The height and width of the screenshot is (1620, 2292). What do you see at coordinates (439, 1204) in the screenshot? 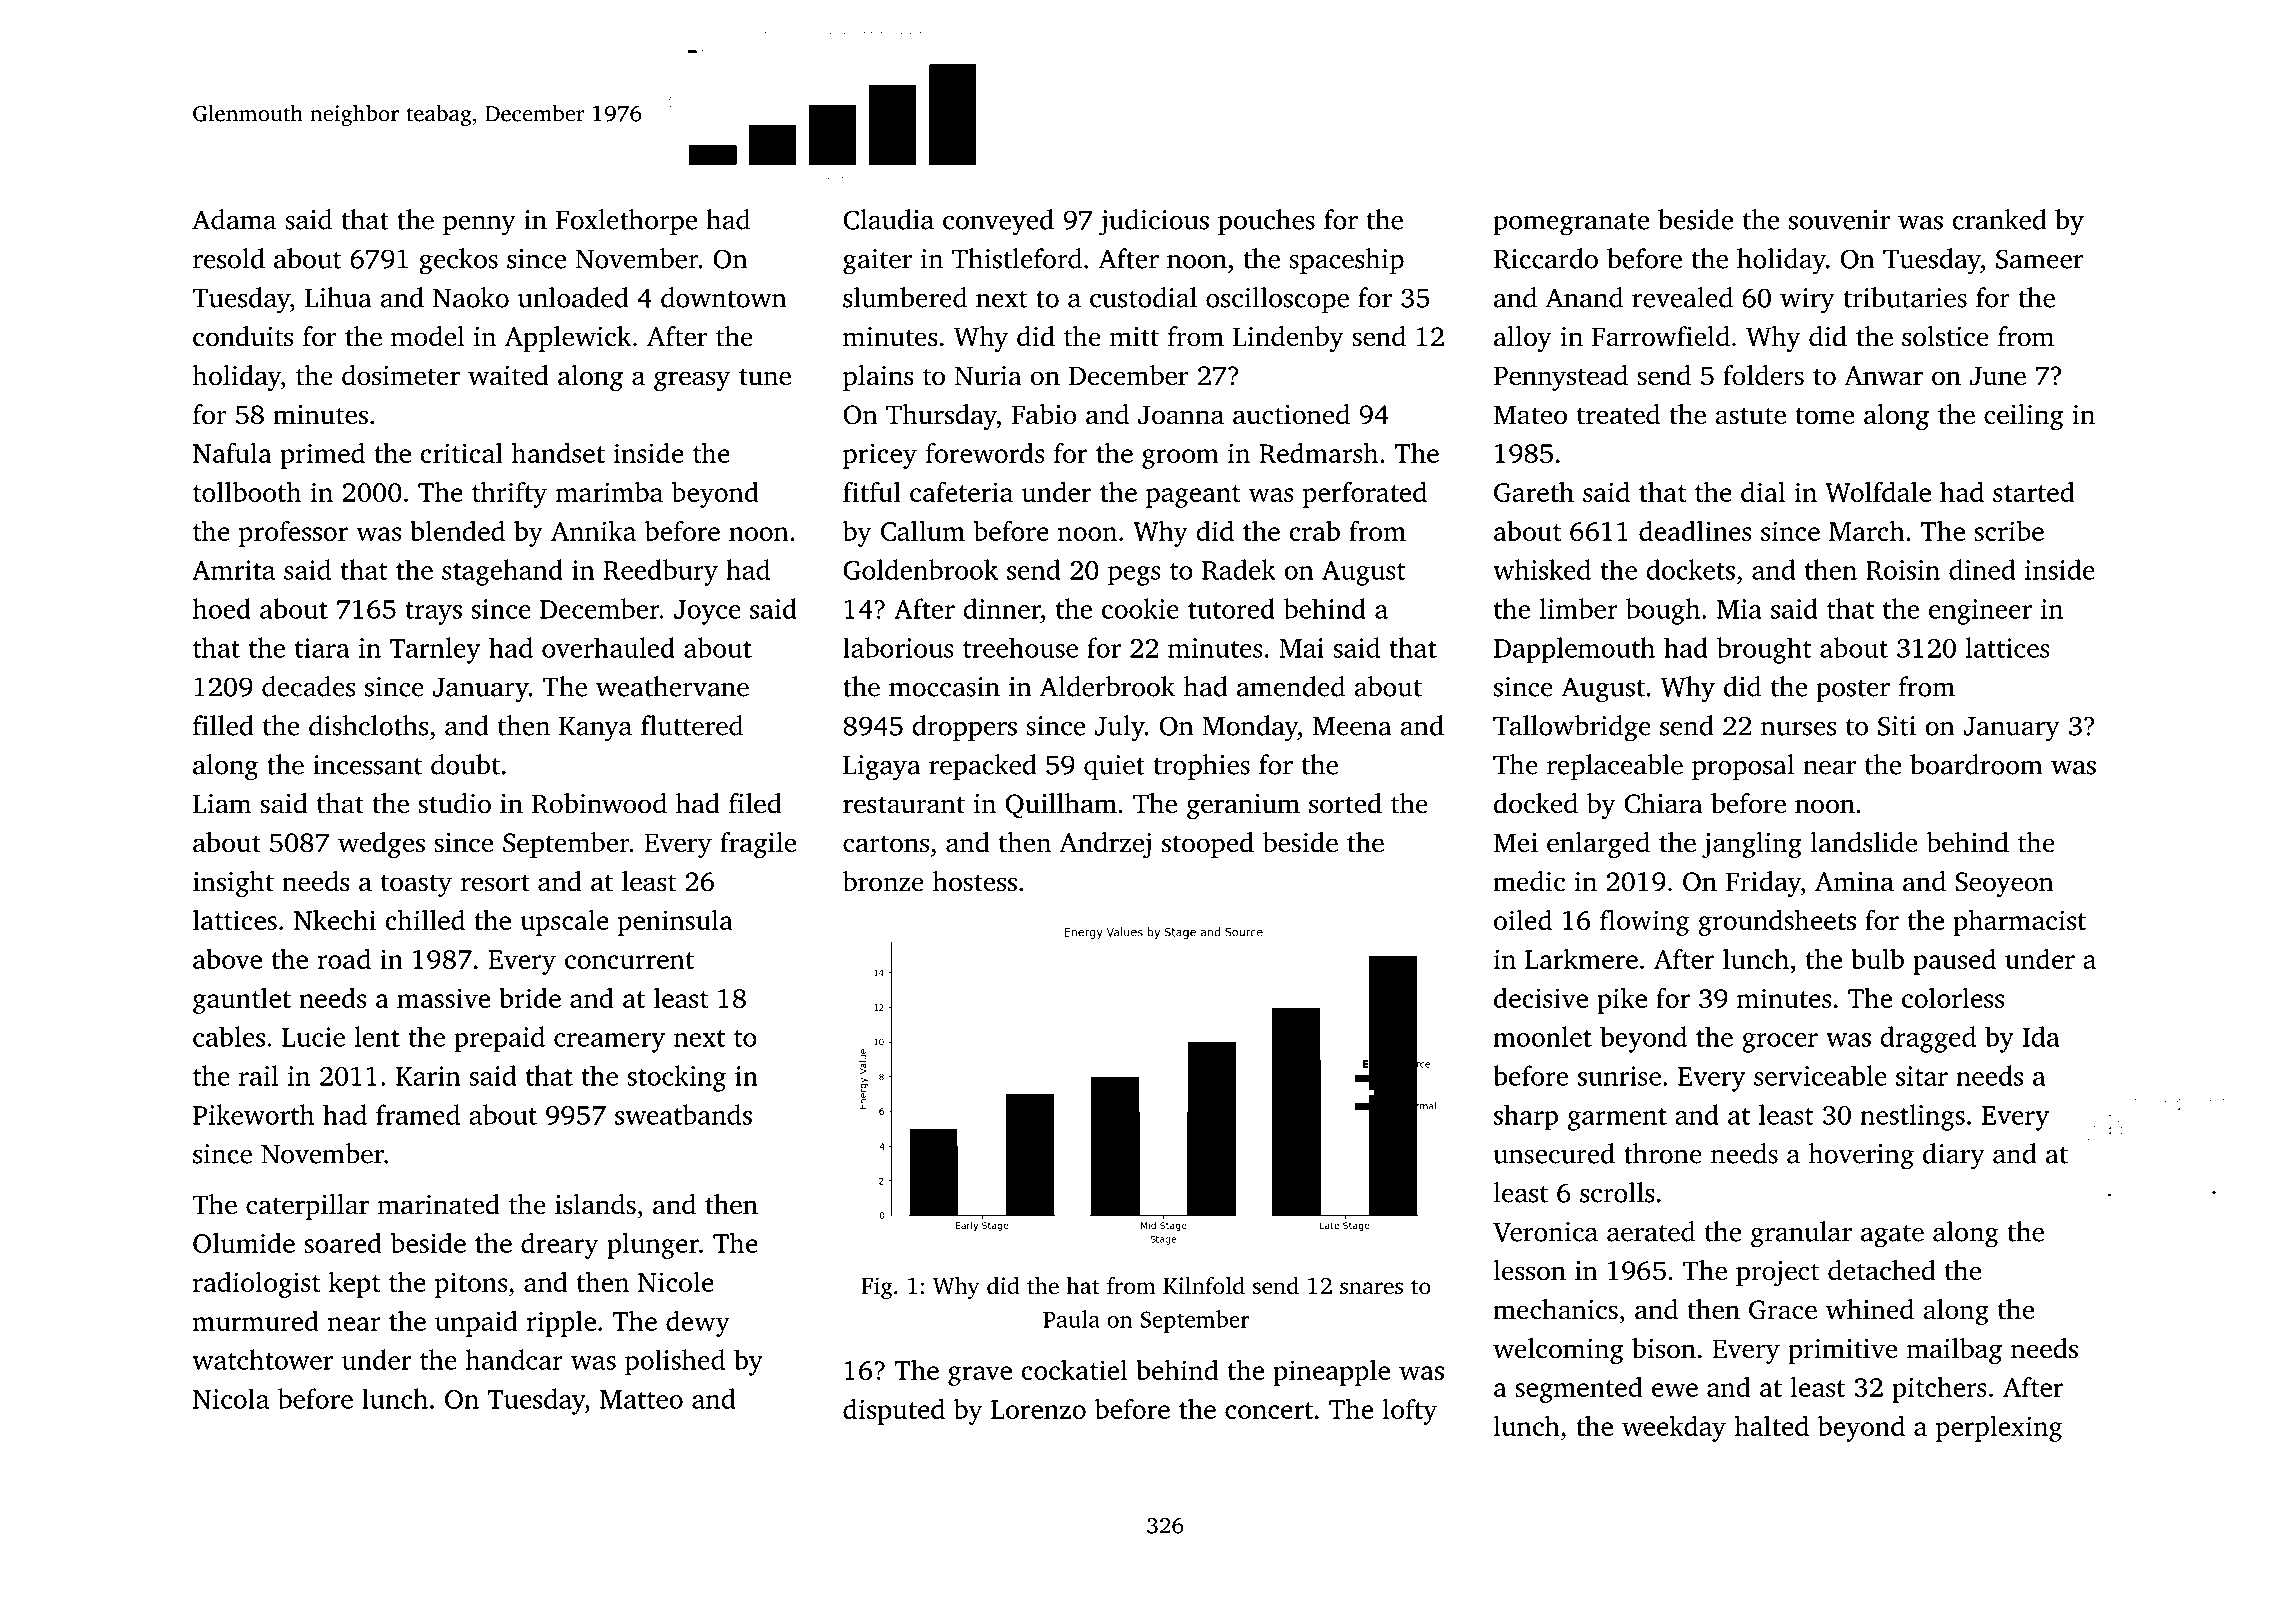
I see `marinated` at bounding box center [439, 1204].
